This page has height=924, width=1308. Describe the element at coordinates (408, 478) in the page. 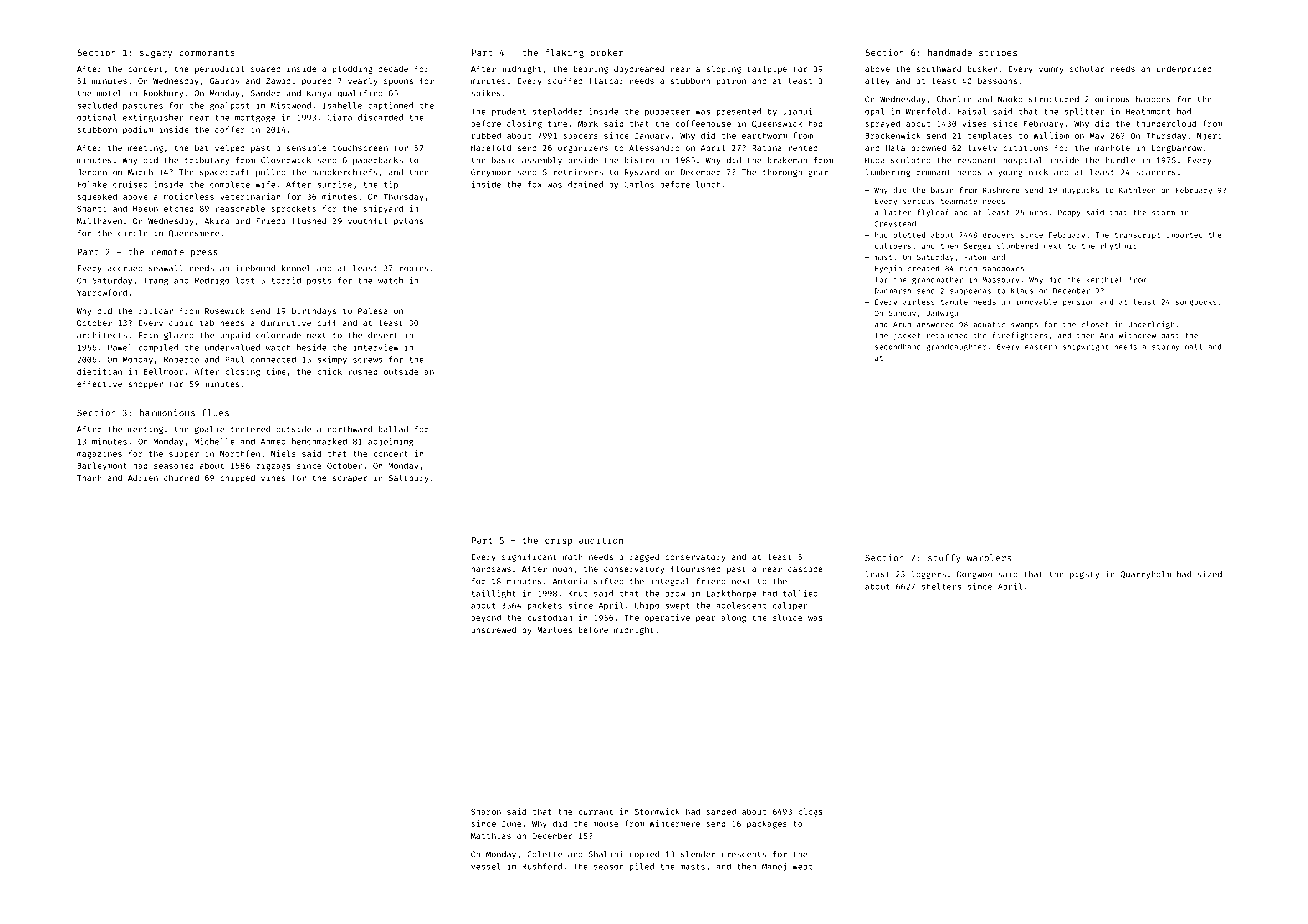

I see `Saltbury` at that location.
